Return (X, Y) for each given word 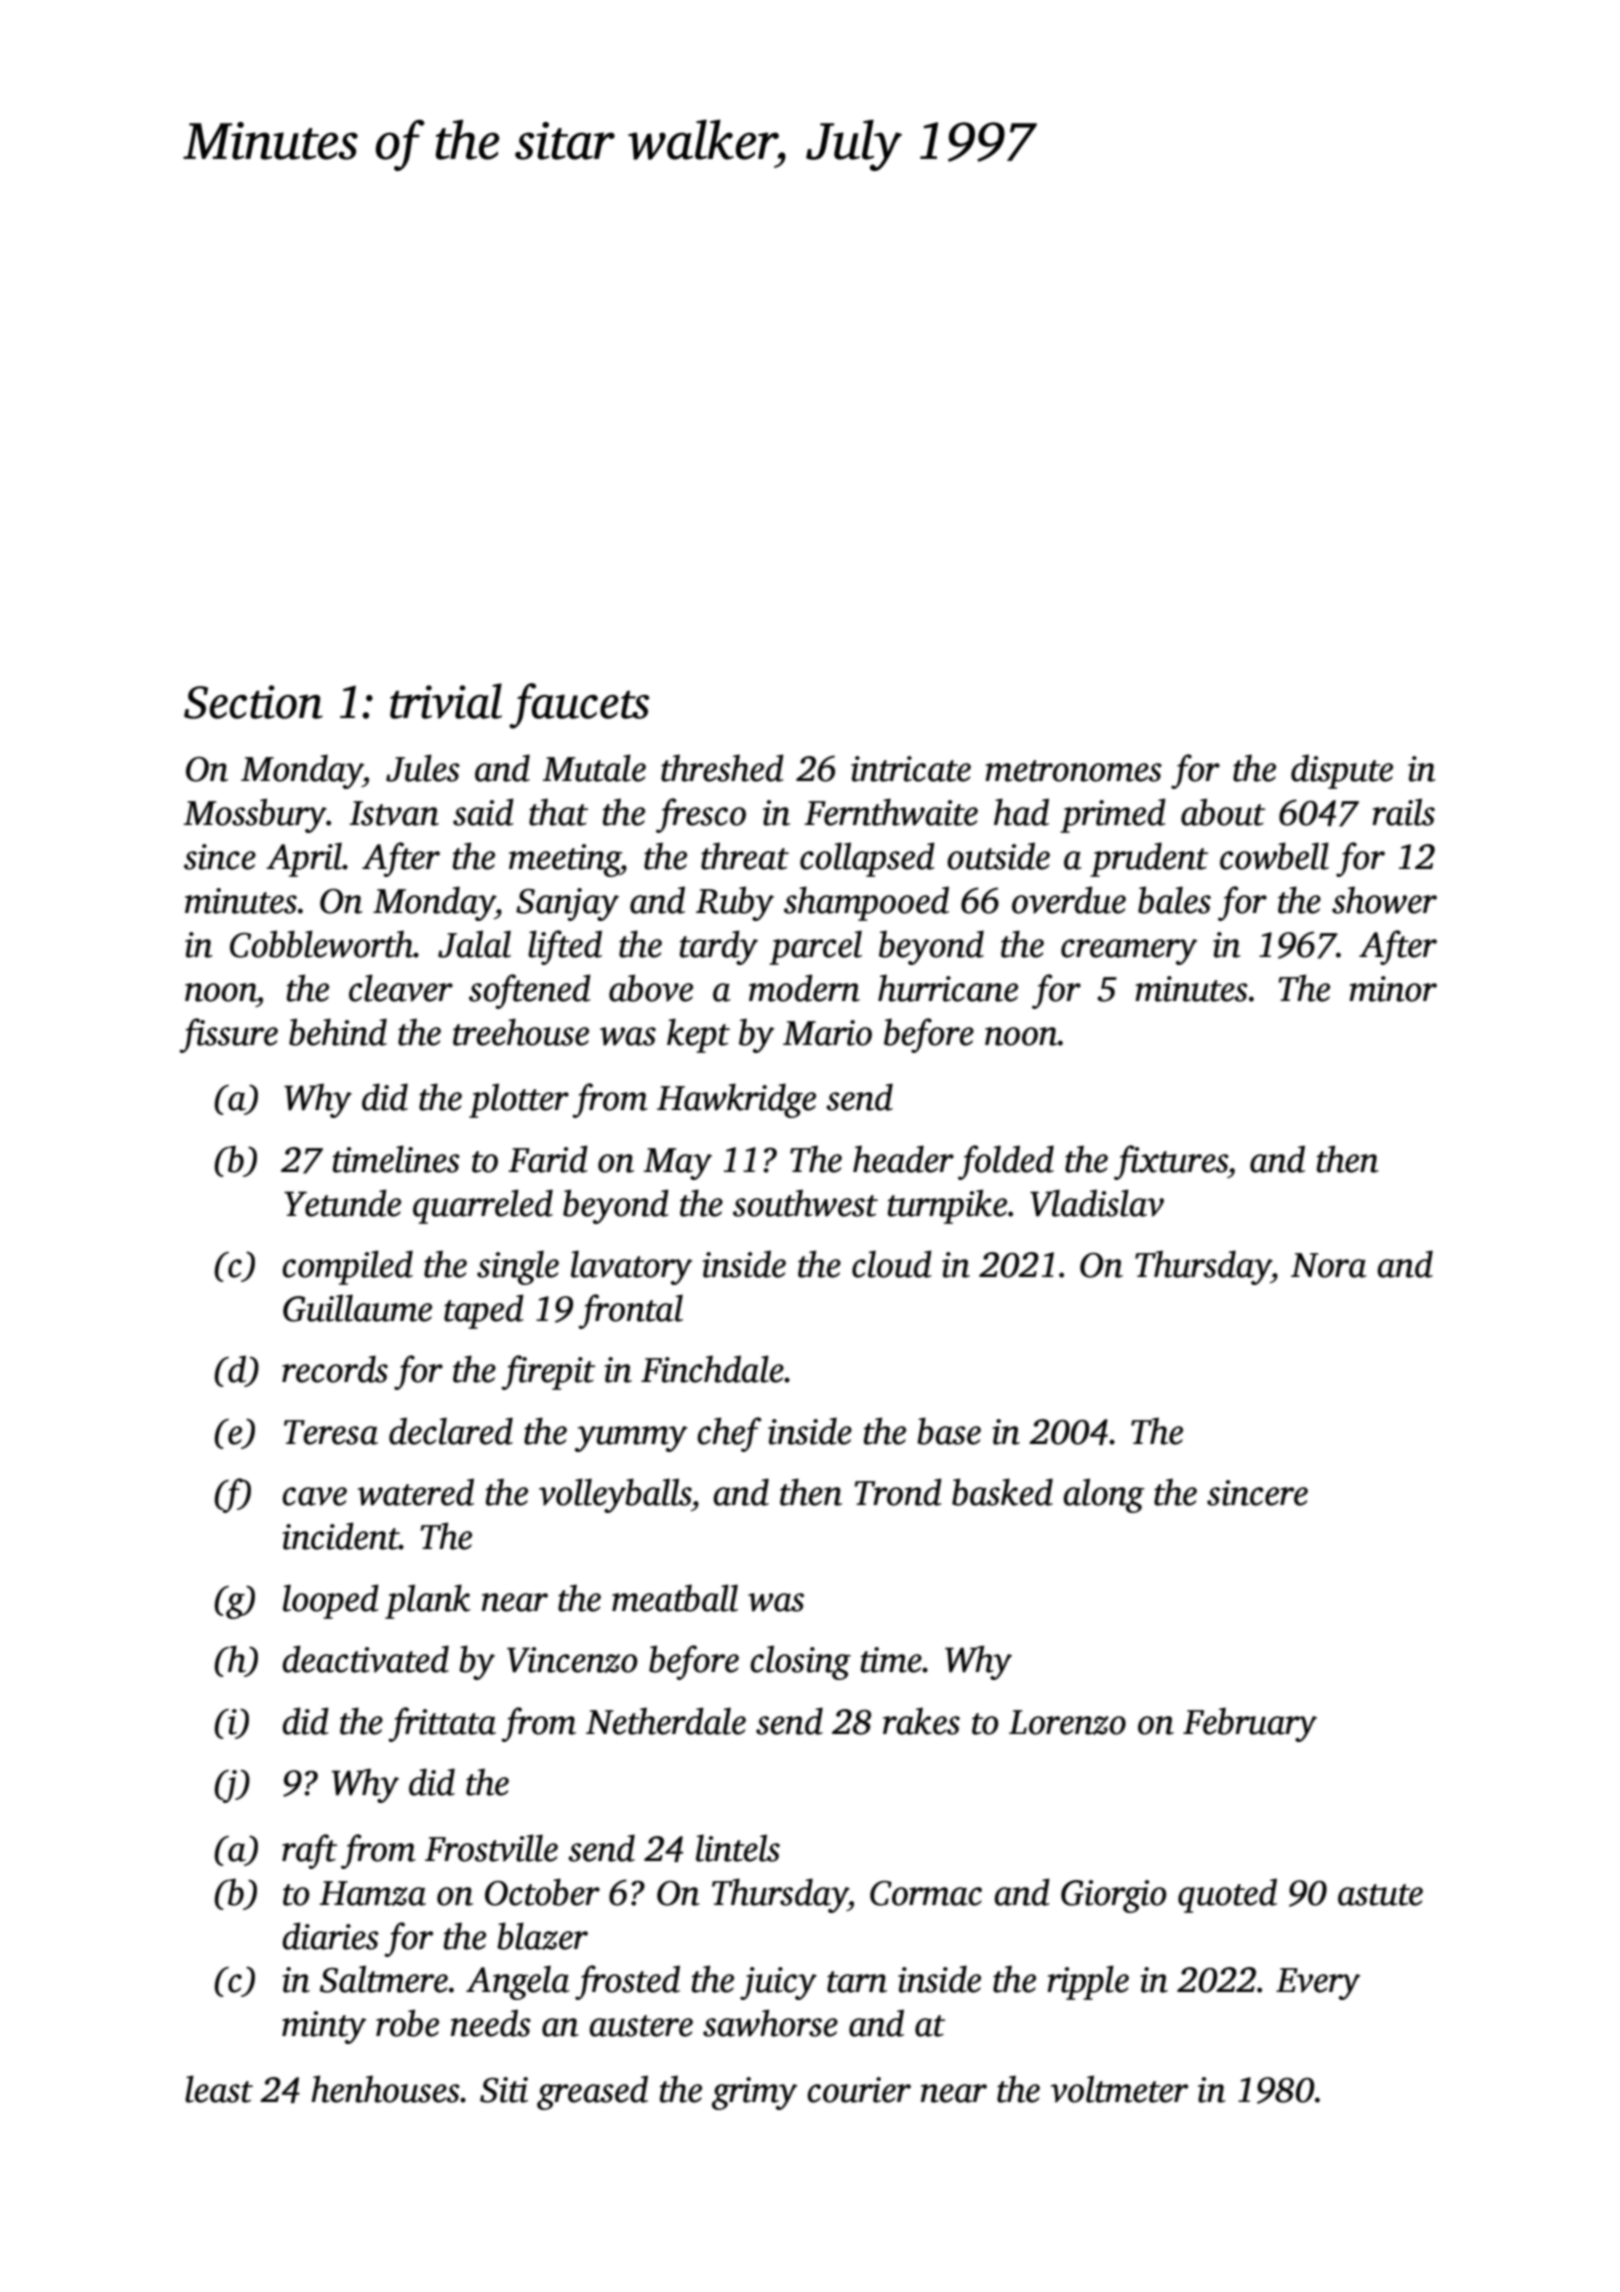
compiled (347, 1267)
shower (1384, 900)
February (1250, 1724)
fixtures (1171, 1162)
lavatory (631, 1267)
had (1021, 812)
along (1104, 1495)
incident (340, 1536)
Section (253, 702)
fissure (228, 1035)
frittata (442, 1724)
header (903, 1159)
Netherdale (666, 1721)
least (219, 2089)
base (949, 1431)
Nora (1329, 1265)
